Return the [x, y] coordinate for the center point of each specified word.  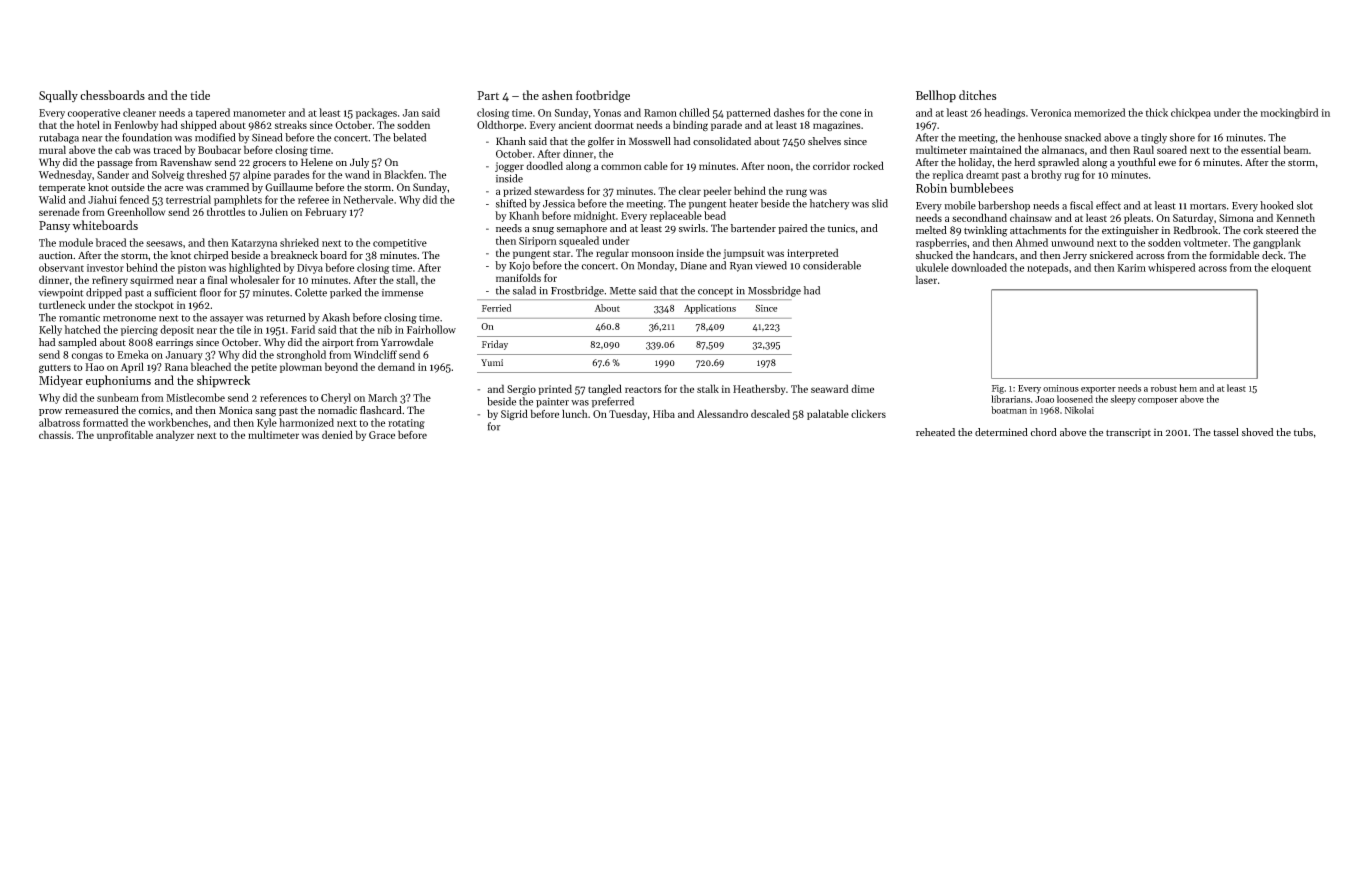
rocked [868, 165]
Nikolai [1079, 410]
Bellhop [936, 96]
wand [357, 174]
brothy [1046, 175]
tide [200, 95]
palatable [828, 414]
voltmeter [1205, 242]
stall [405, 279]
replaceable [676, 216]
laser [926, 279]
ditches [977, 95]
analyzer [175, 435]
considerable [832, 265]
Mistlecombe [195, 397]
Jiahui [102, 199]
